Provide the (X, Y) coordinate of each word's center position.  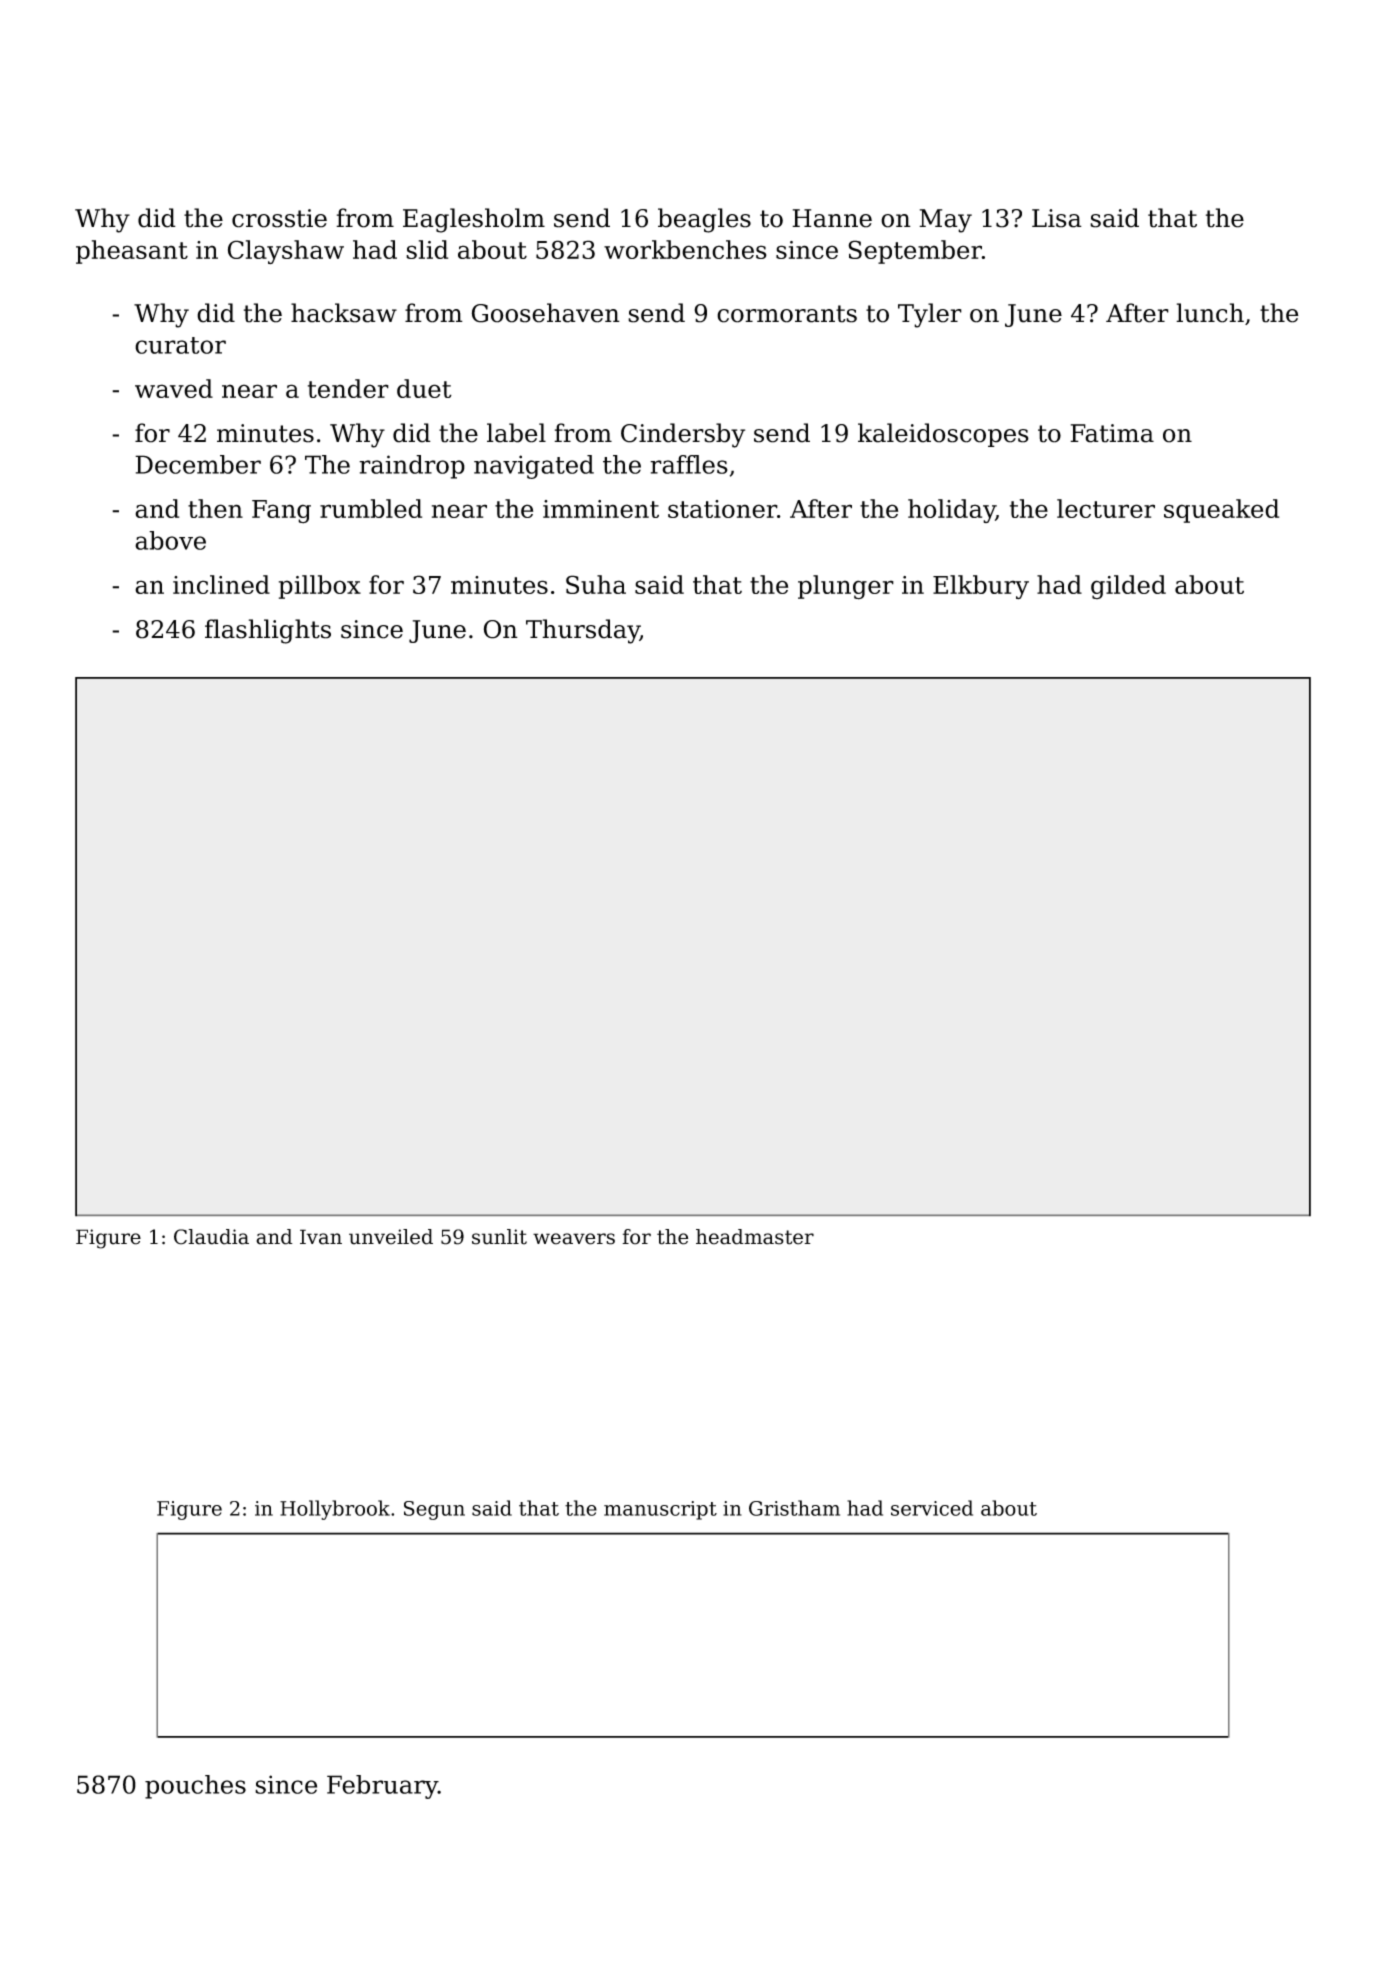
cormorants (787, 314)
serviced (932, 1508)
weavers (574, 1239)
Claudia (211, 1237)
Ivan (321, 1237)
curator (180, 345)
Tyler (930, 315)
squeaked (1221, 511)
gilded (1128, 587)
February (382, 1787)
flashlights (268, 631)
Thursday (583, 631)
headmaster (755, 1237)
